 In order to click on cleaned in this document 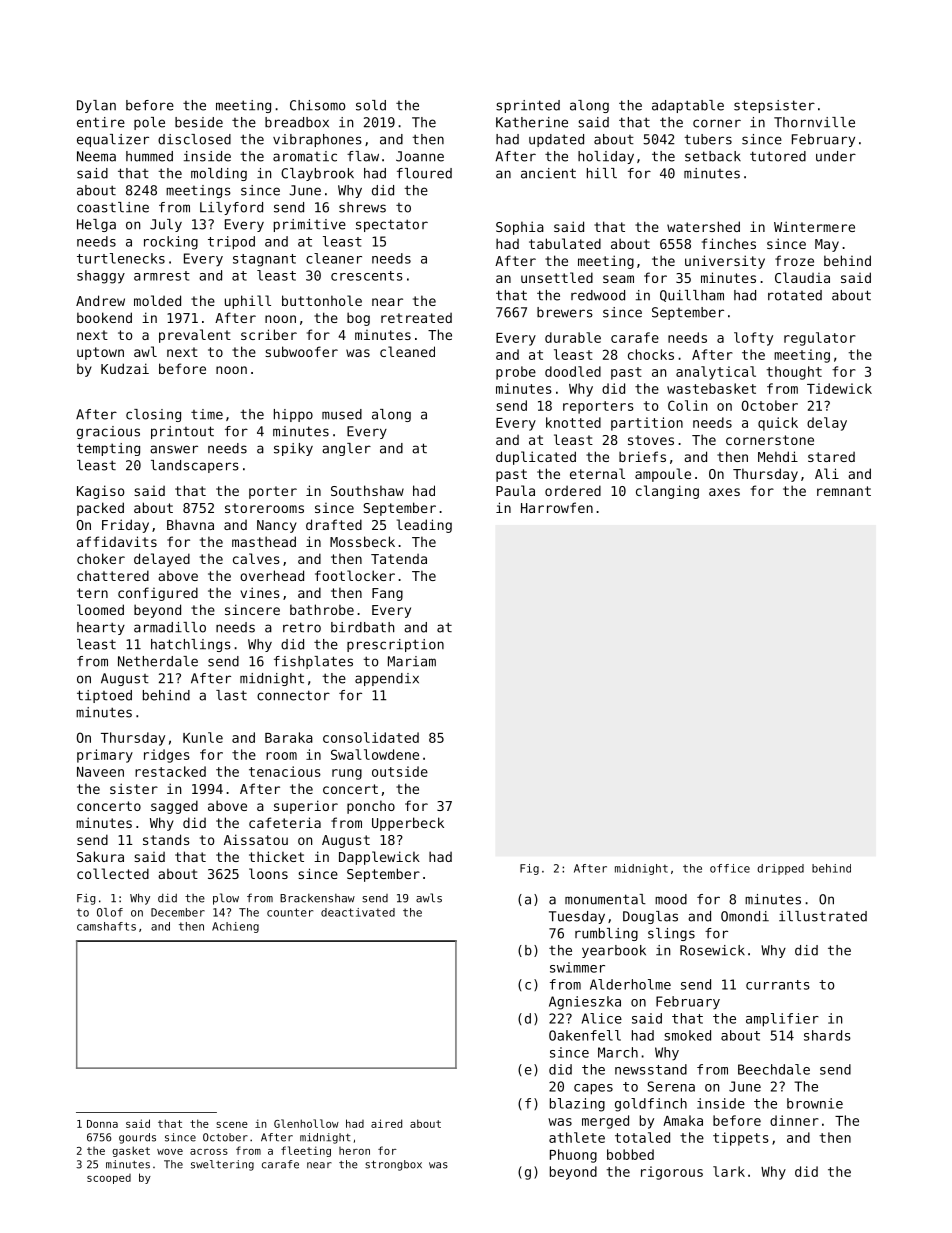, I will do `click(407, 351)`.
